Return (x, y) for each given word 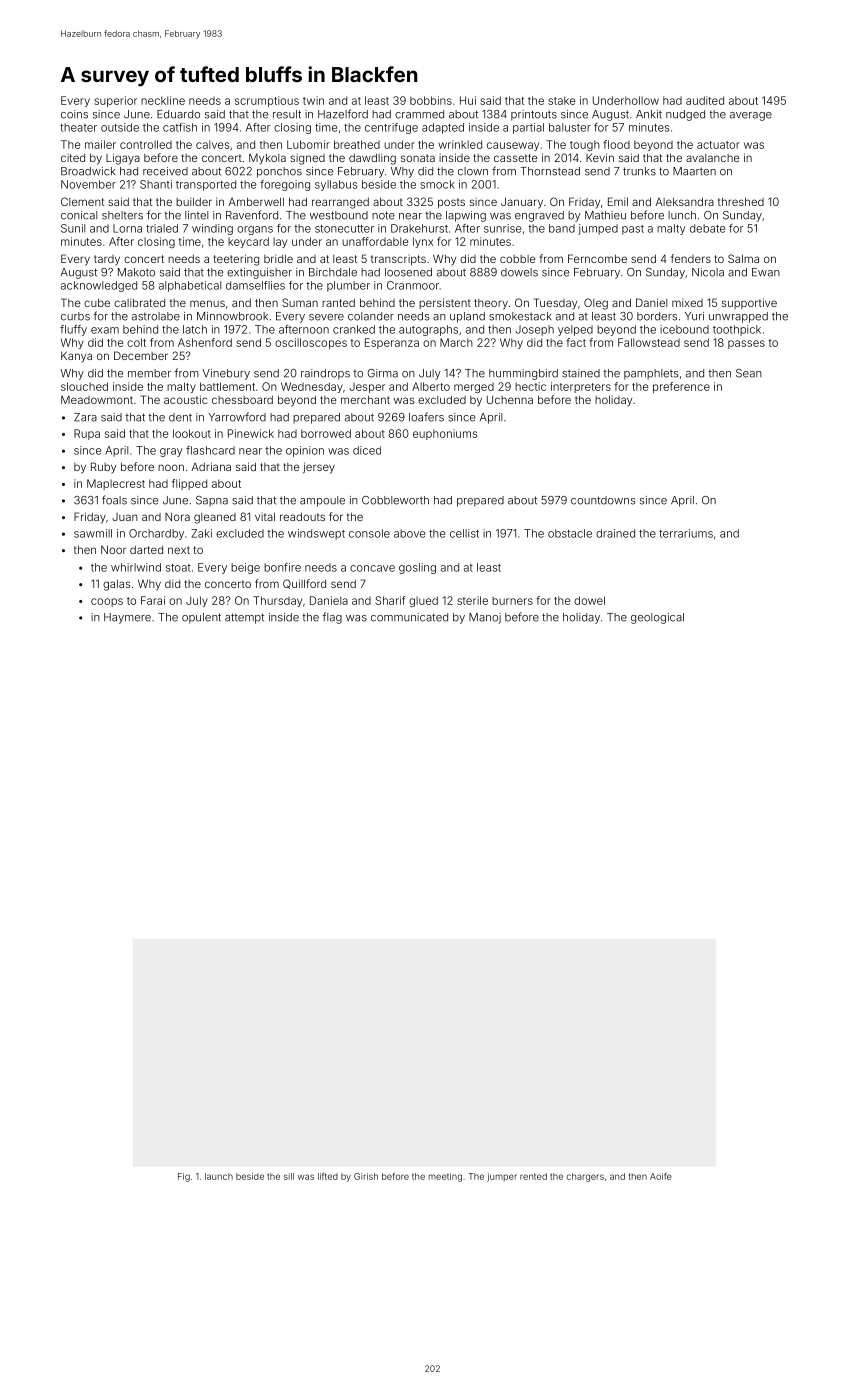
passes (746, 344)
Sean (749, 373)
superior (115, 101)
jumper (502, 1177)
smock (437, 184)
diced (367, 450)
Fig (184, 1177)
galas (116, 585)
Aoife (661, 1176)
